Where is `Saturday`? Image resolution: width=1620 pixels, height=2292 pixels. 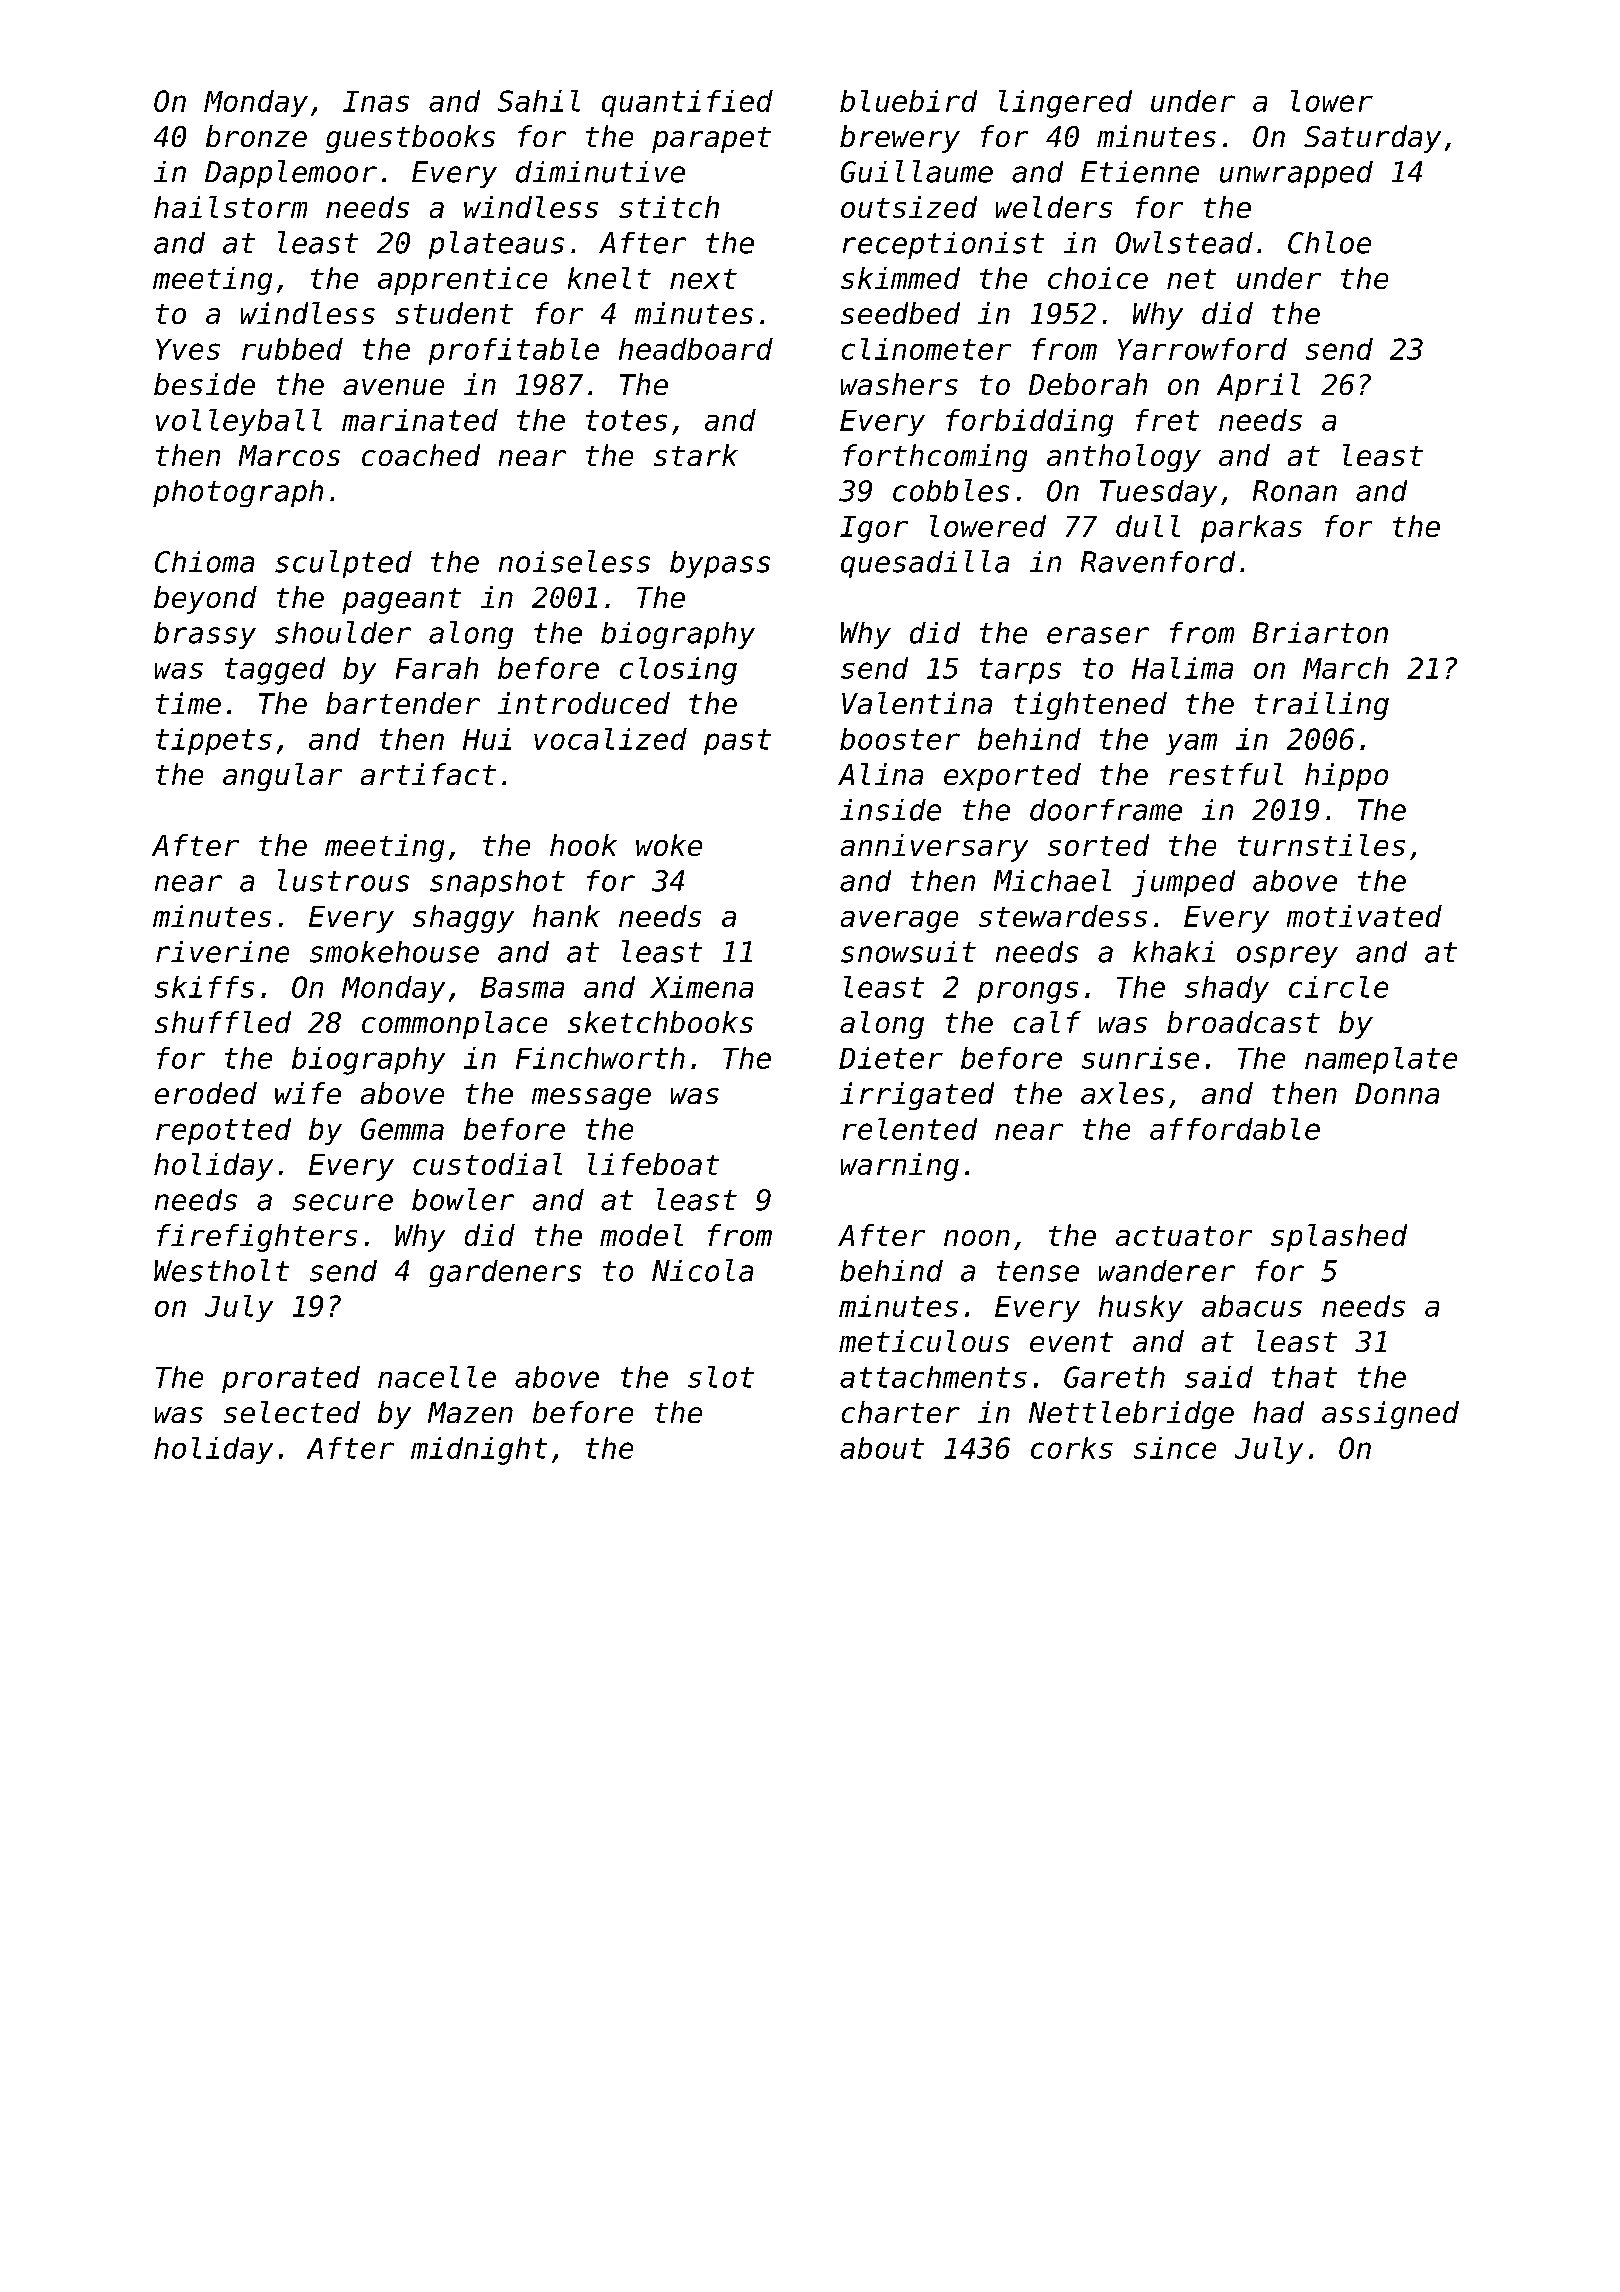
Saturday is located at coordinates (1372, 139).
